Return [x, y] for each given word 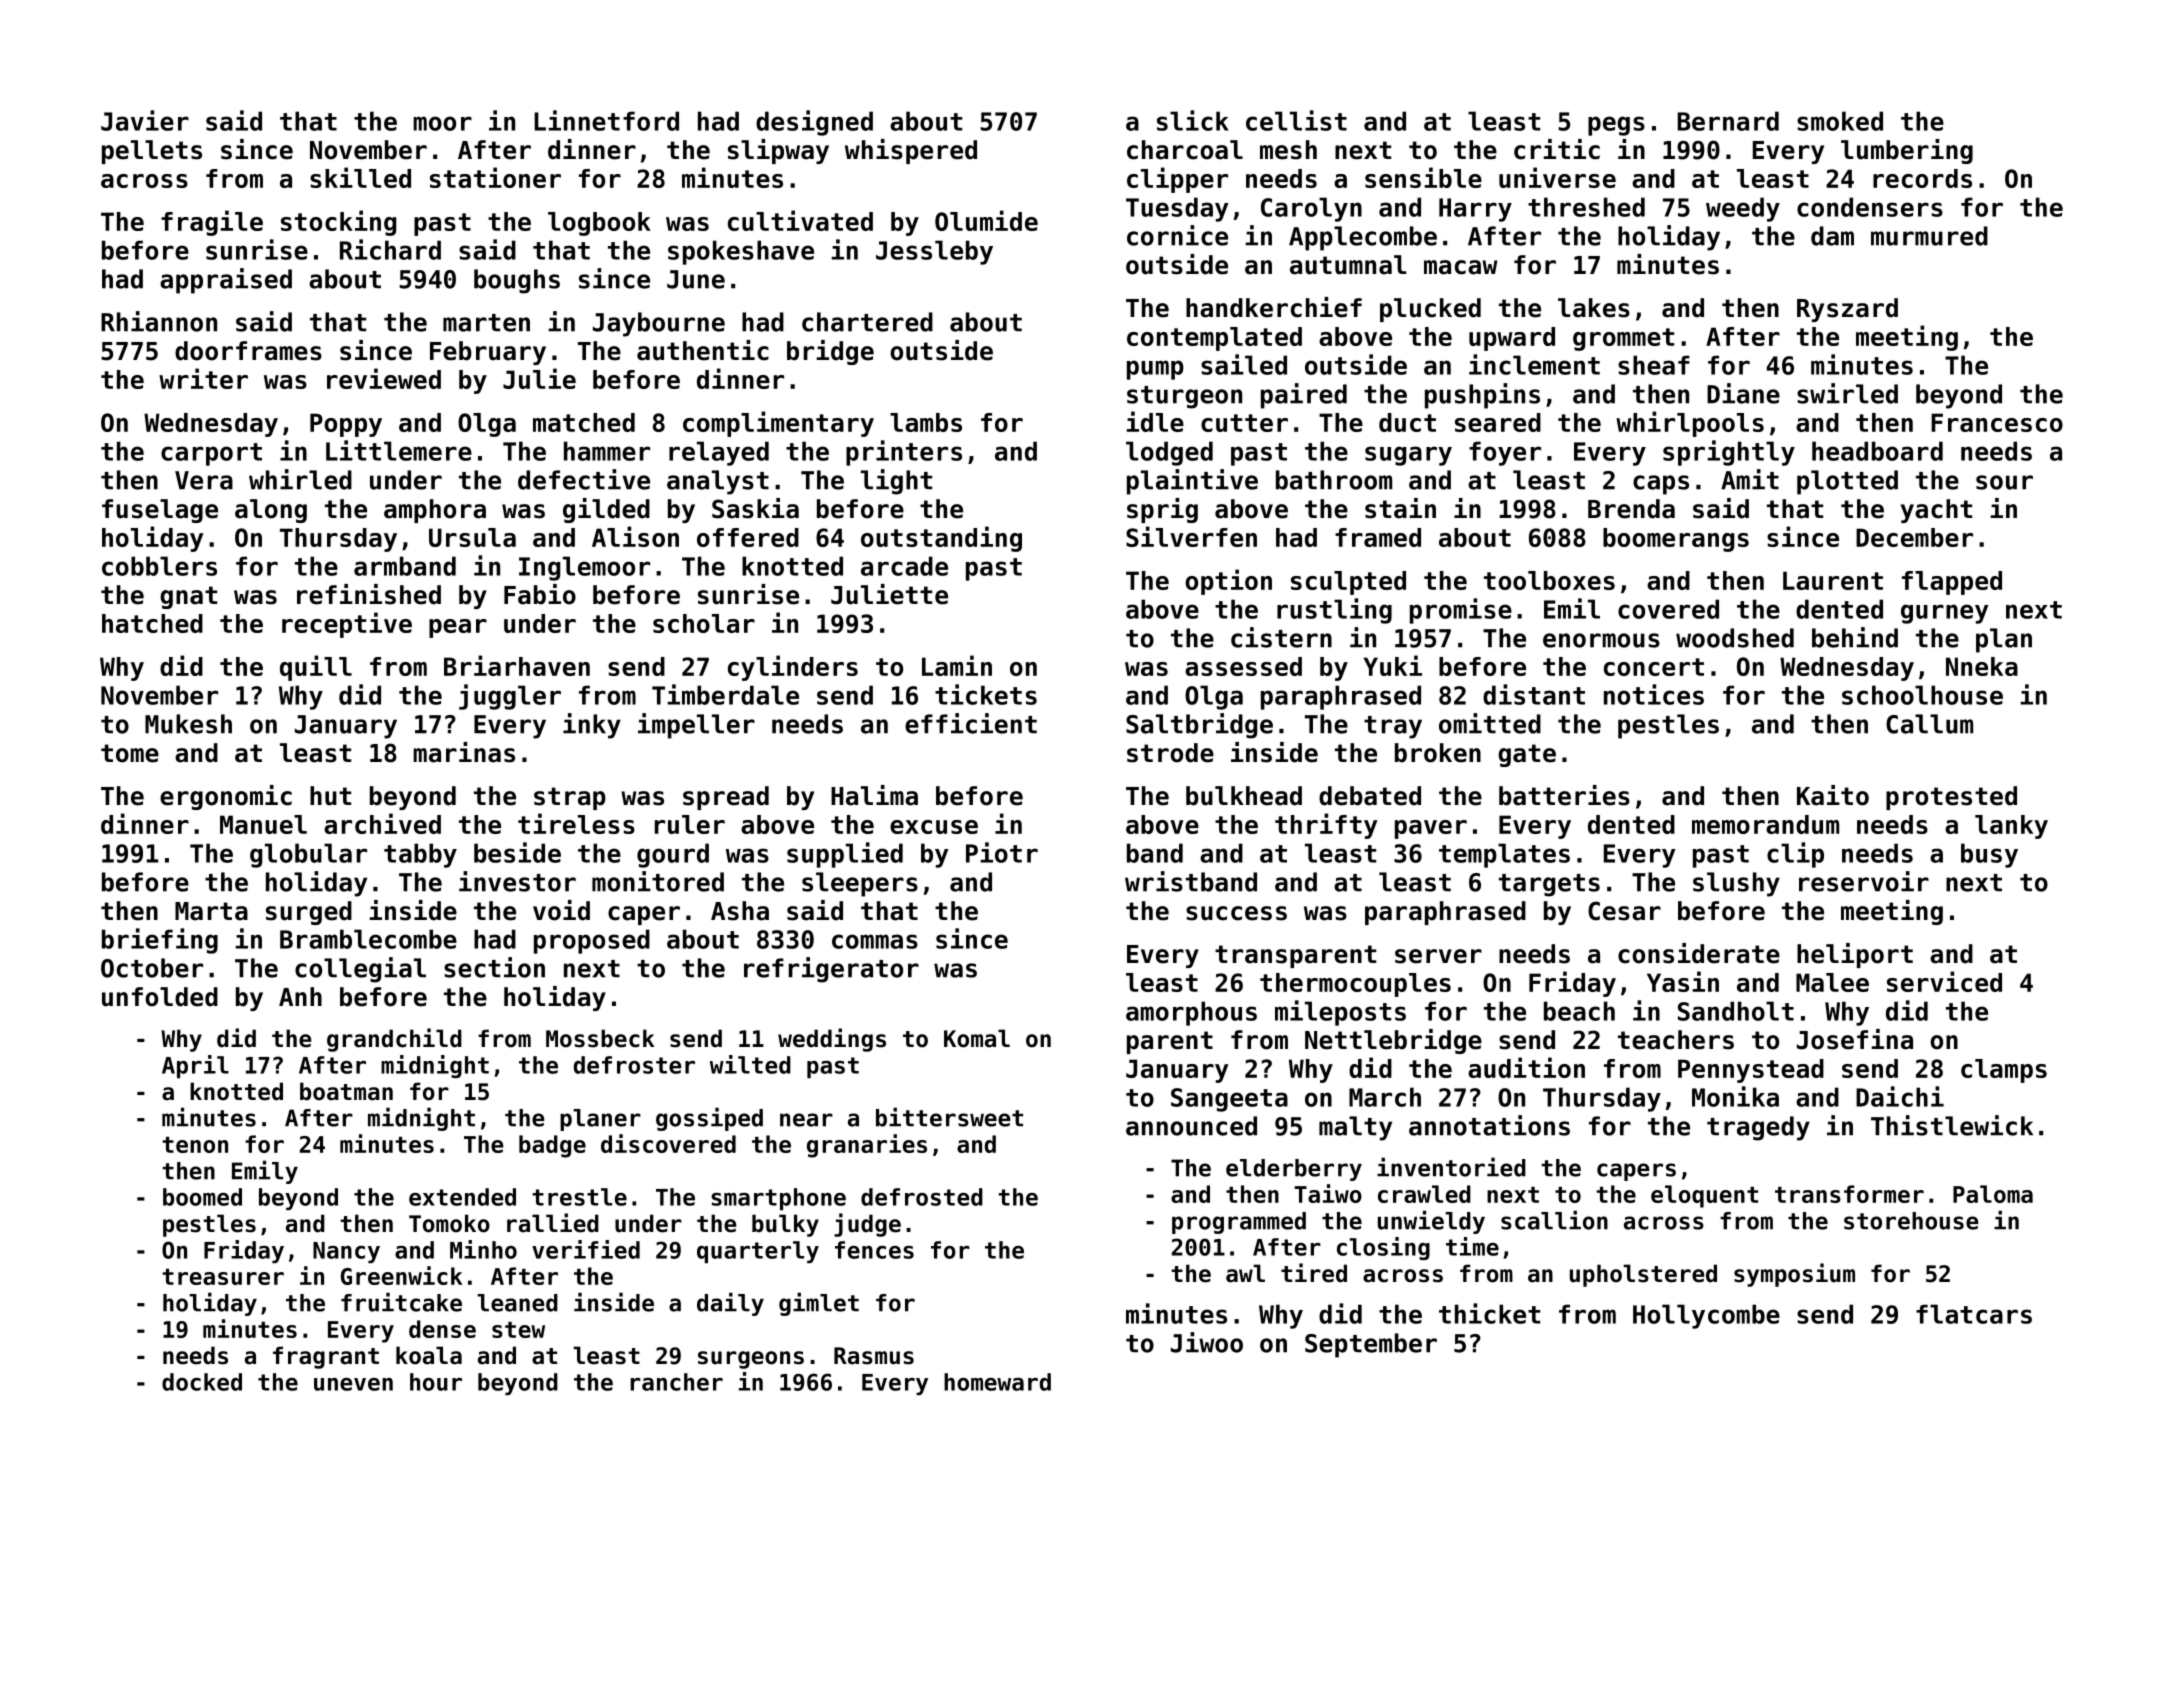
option [1228, 582]
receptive [347, 625]
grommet [1623, 339]
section [494, 967]
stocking [339, 223]
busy [1989, 855]
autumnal [1348, 265]
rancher [676, 1382]
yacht [1936, 511]
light [896, 482]
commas [875, 941]
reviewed [384, 378]
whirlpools [1690, 424]
